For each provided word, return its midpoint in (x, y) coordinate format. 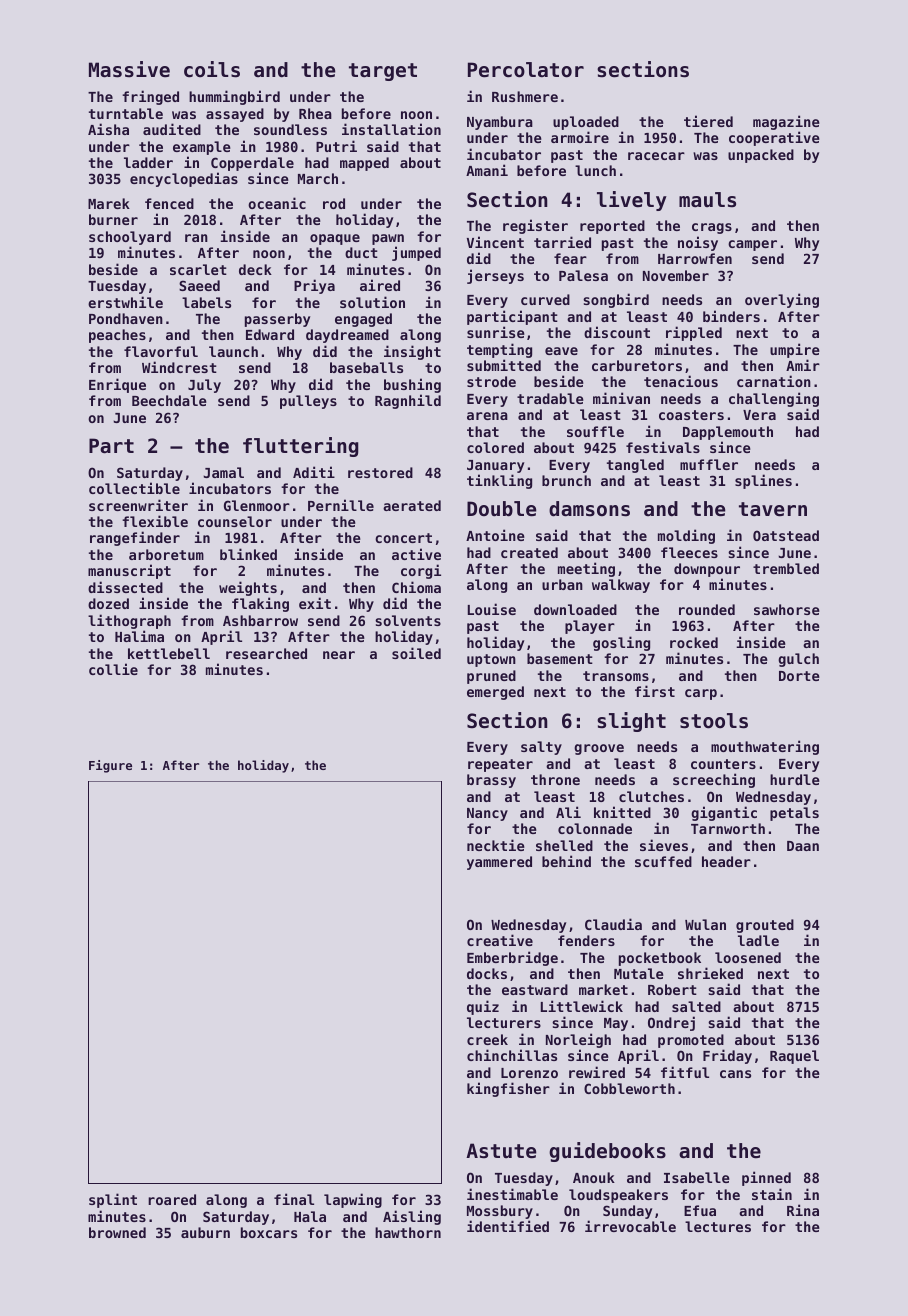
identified (508, 1226)
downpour (707, 570)
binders (731, 316)
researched (266, 653)
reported (612, 227)
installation (391, 129)
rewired (597, 1072)
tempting (499, 350)
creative (500, 940)
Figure (110, 766)
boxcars (269, 1232)
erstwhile (125, 302)
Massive (129, 69)
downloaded (575, 609)
